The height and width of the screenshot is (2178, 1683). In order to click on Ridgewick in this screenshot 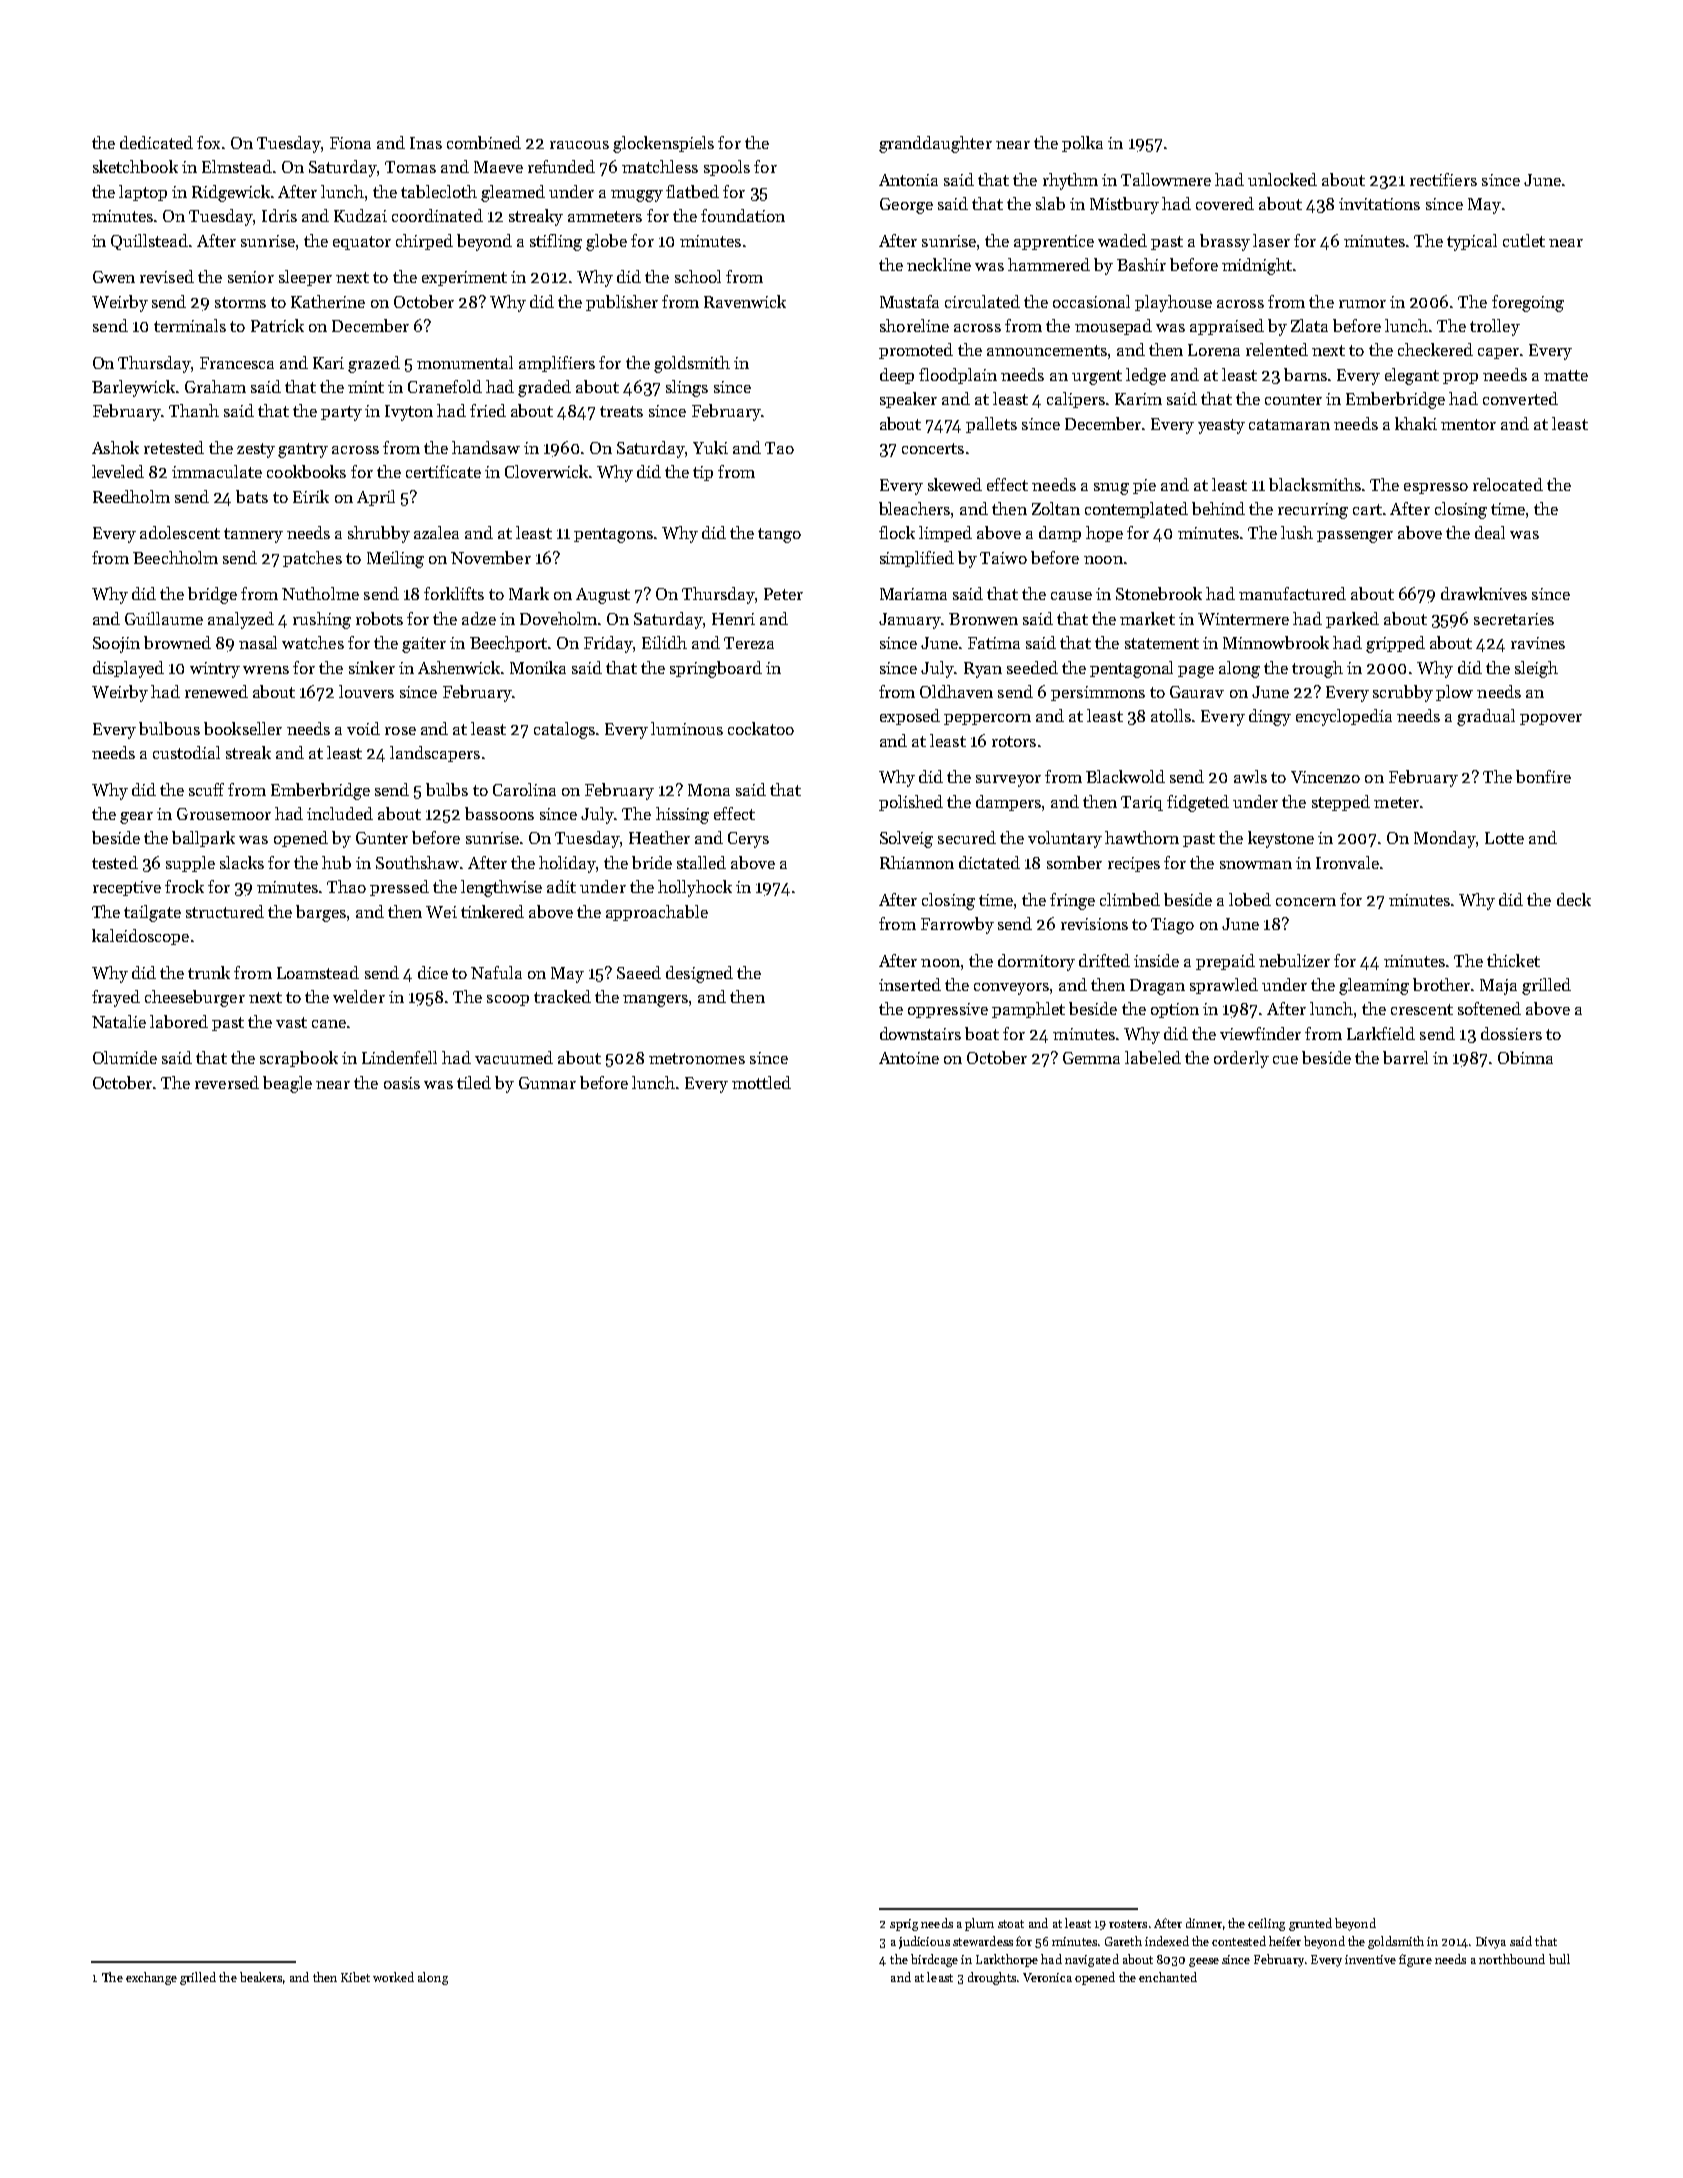, I will do `click(231, 193)`.
